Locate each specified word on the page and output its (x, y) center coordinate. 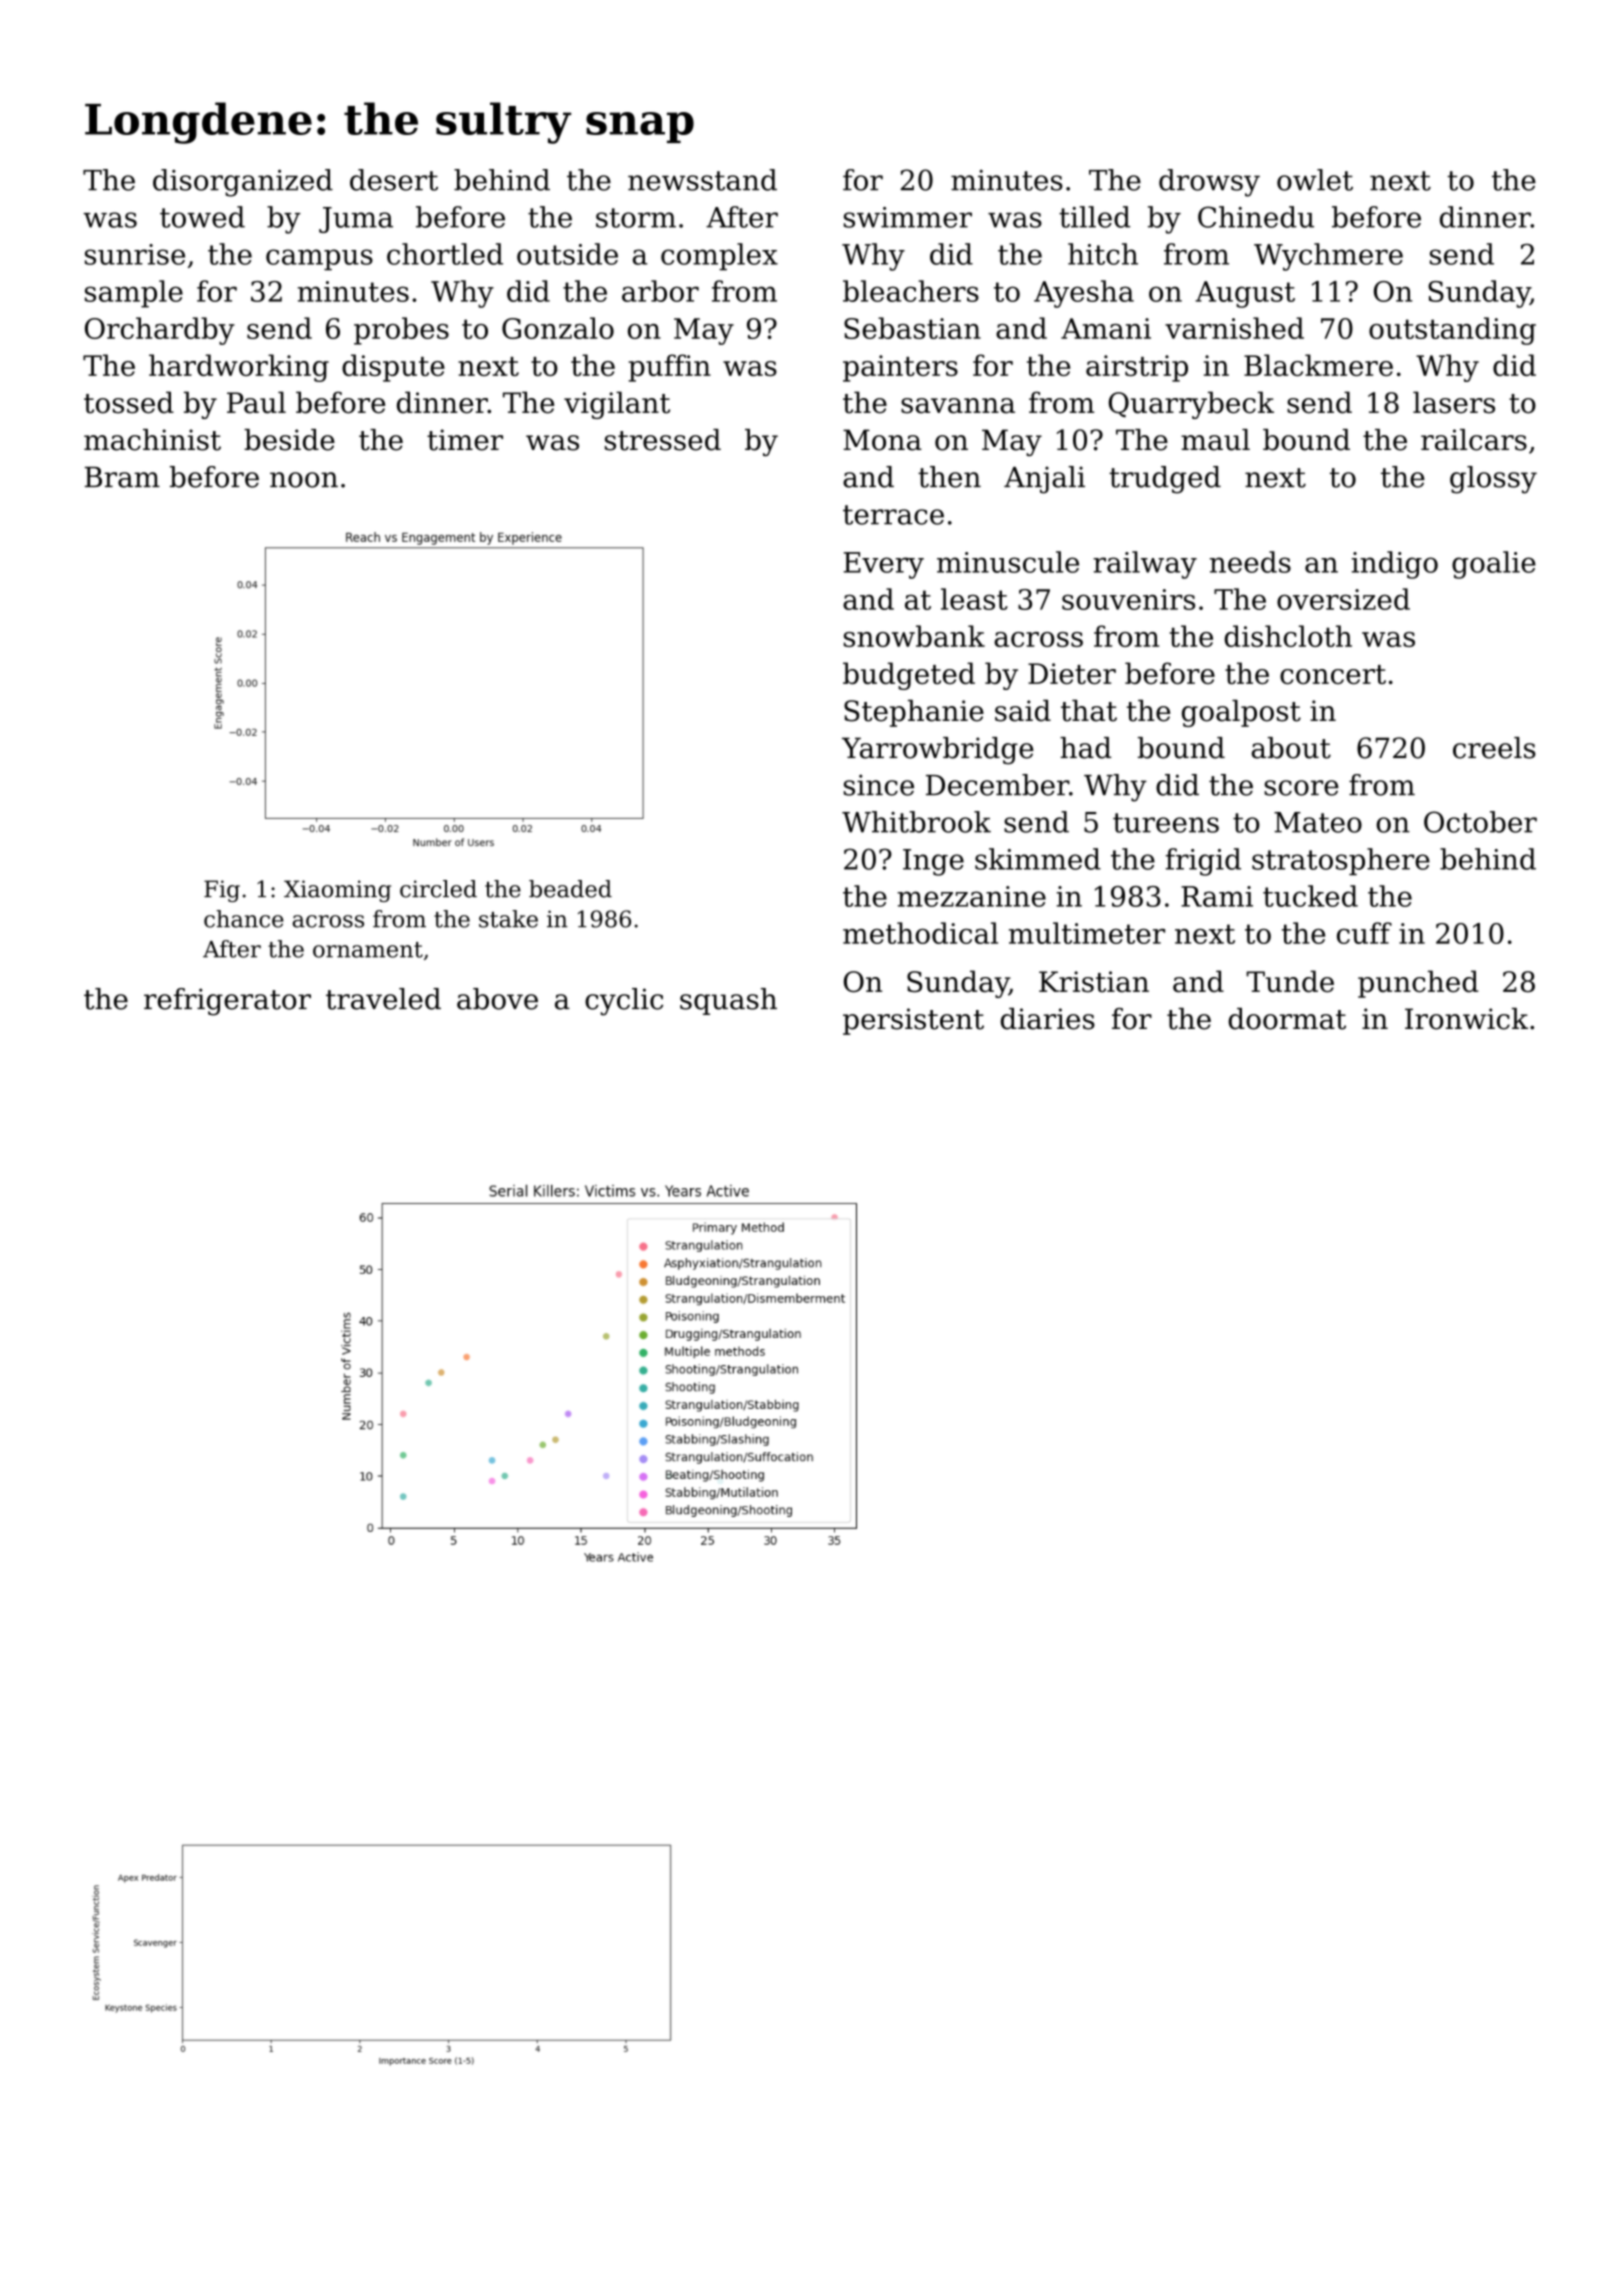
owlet (1315, 180)
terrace (893, 515)
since (879, 785)
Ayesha (1084, 294)
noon (304, 480)
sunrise (135, 254)
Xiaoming (337, 891)
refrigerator (227, 1002)
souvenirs (1128, 599)
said (1023, 711)
